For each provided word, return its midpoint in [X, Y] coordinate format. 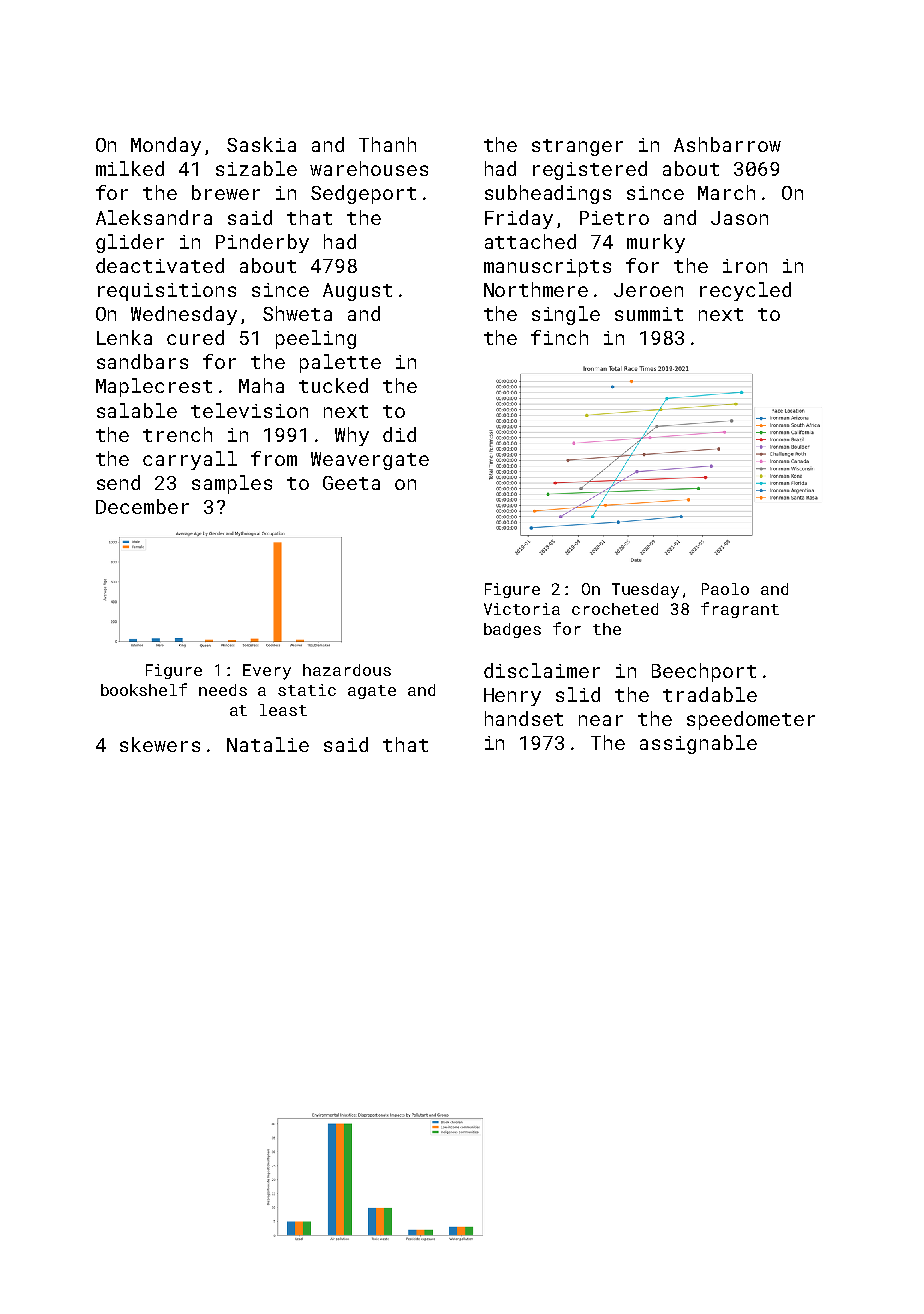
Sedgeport [363, 194]
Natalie [268, 744]
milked [130, 168]
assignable [698, 744]
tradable [710, 694]
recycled [745, 291]
